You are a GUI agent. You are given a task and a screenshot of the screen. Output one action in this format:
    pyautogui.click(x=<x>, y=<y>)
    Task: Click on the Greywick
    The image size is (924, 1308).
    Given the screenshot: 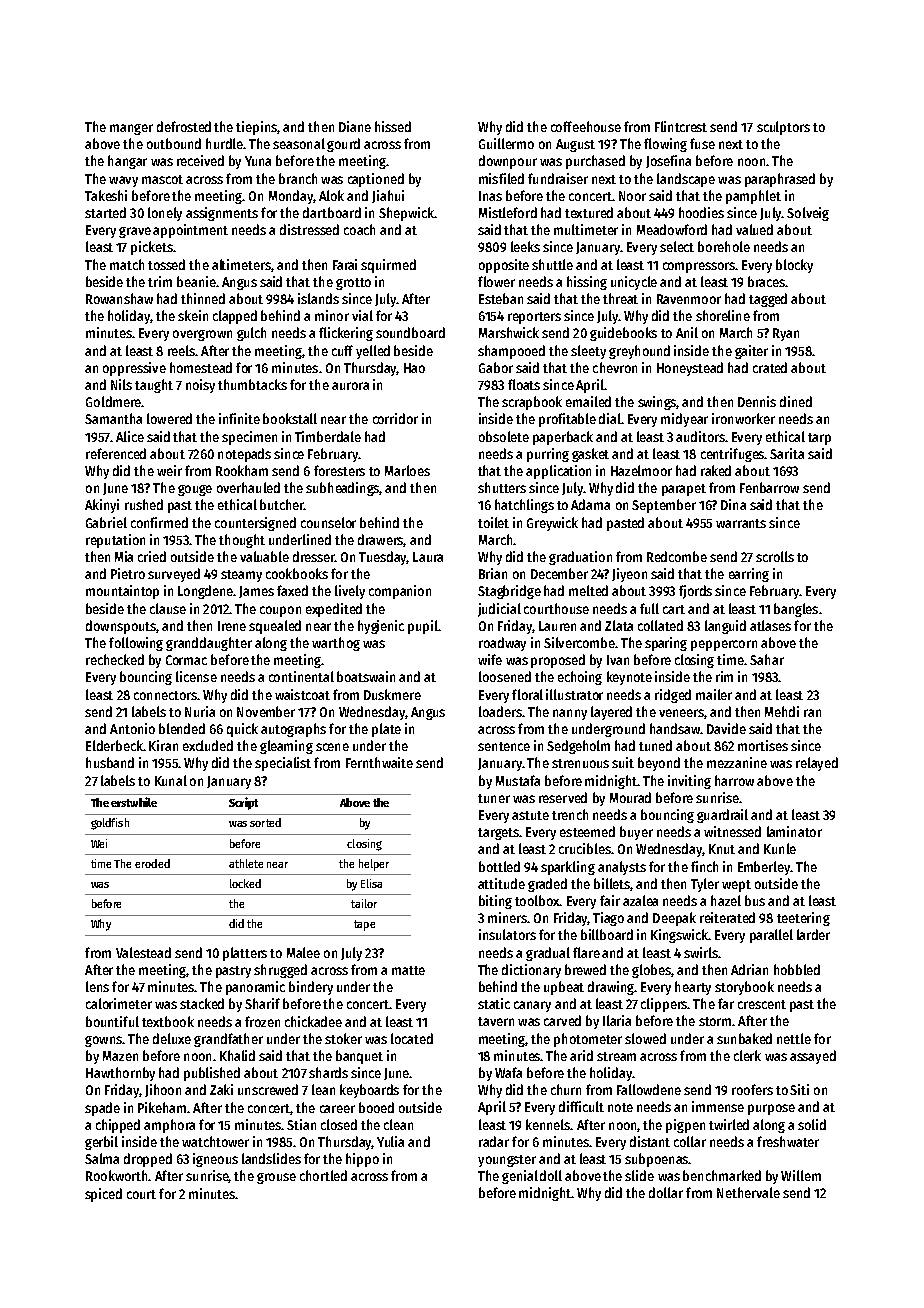 What is the action you would take?
    pyautogui.click(x=552, y=524)
